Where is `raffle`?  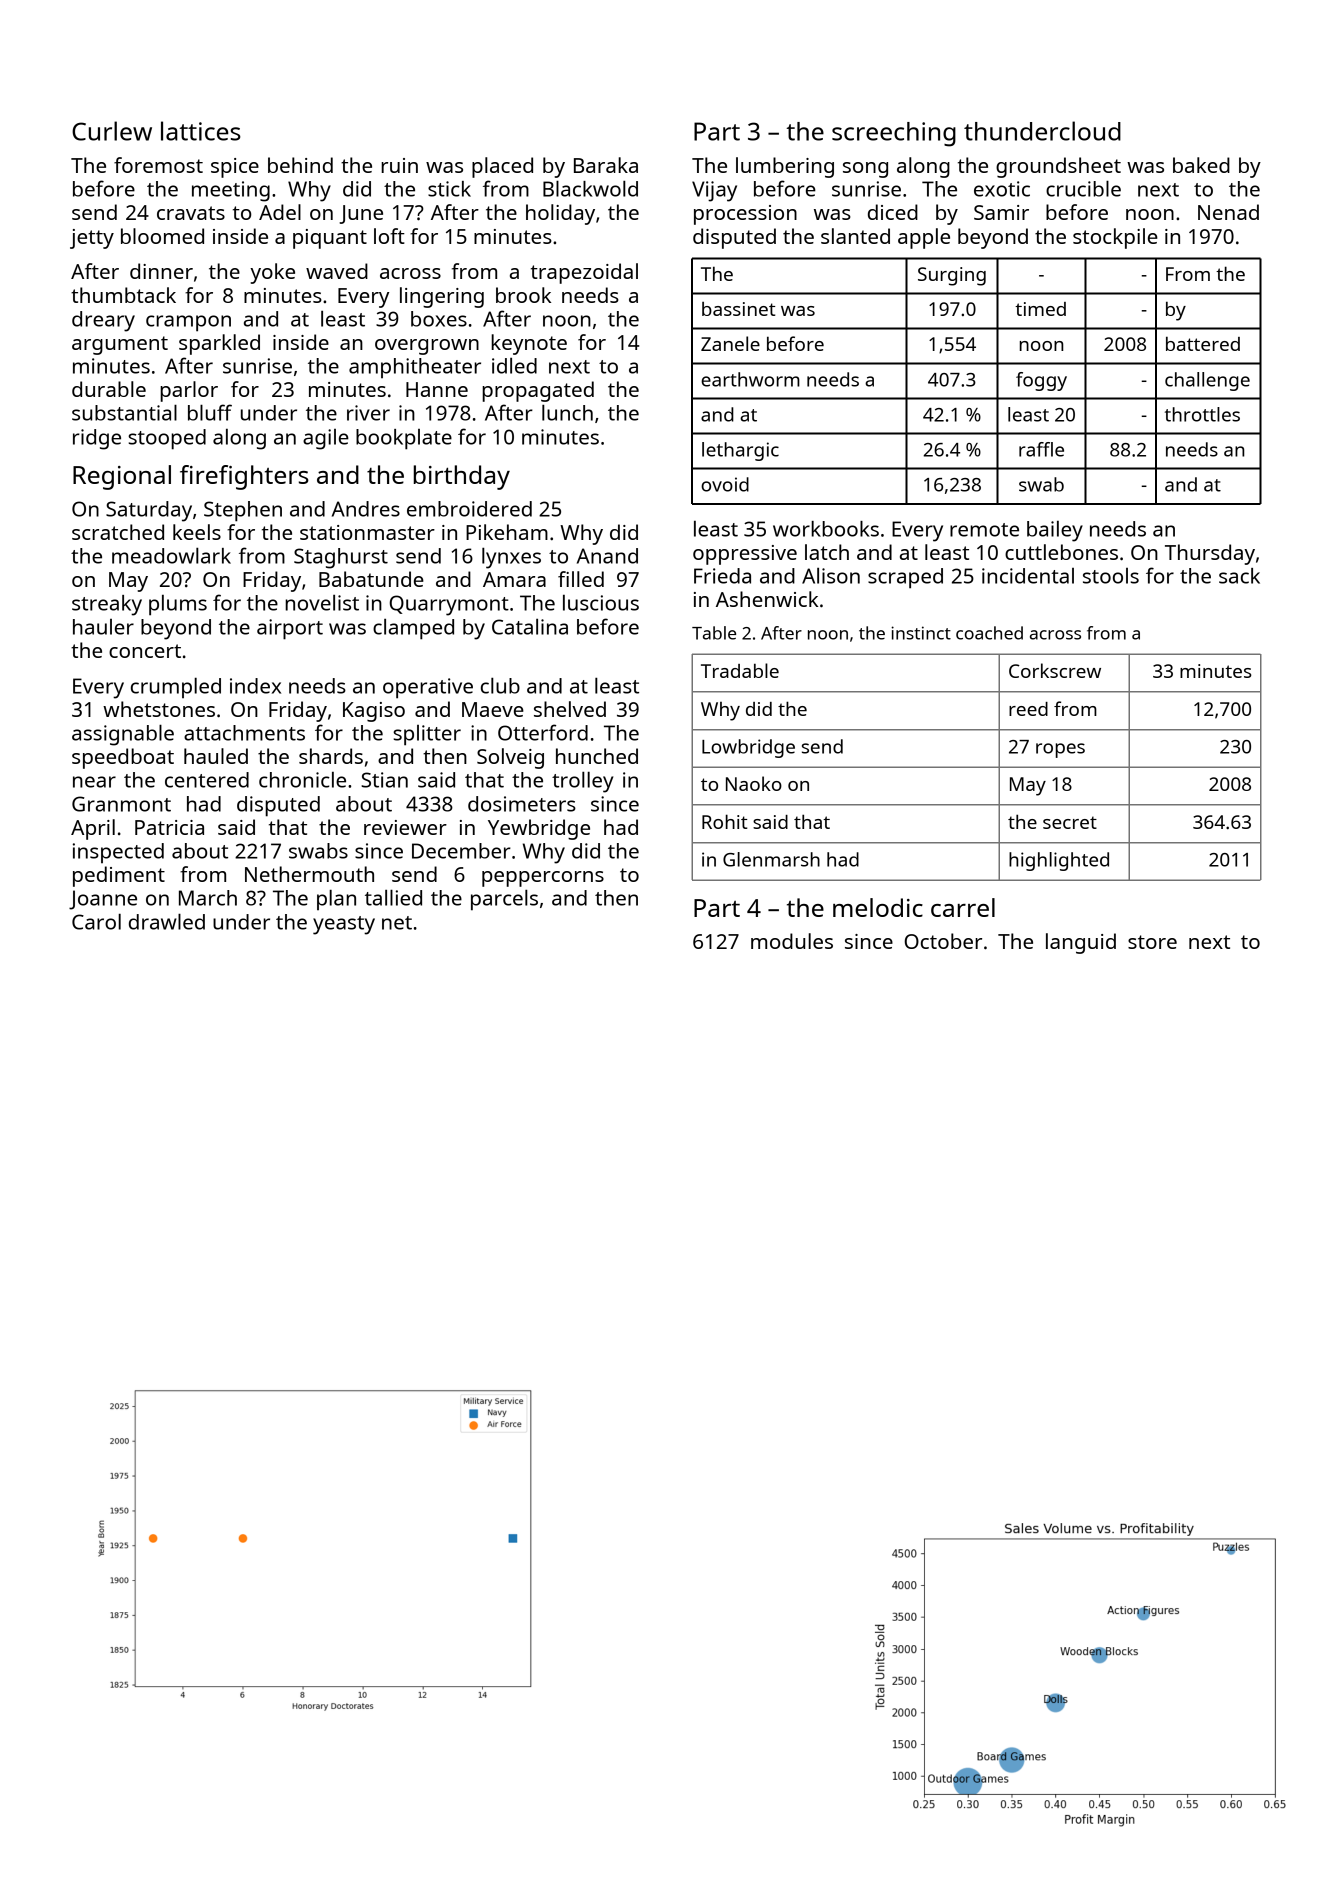
raffle is located at coordinates (1041, 449).
